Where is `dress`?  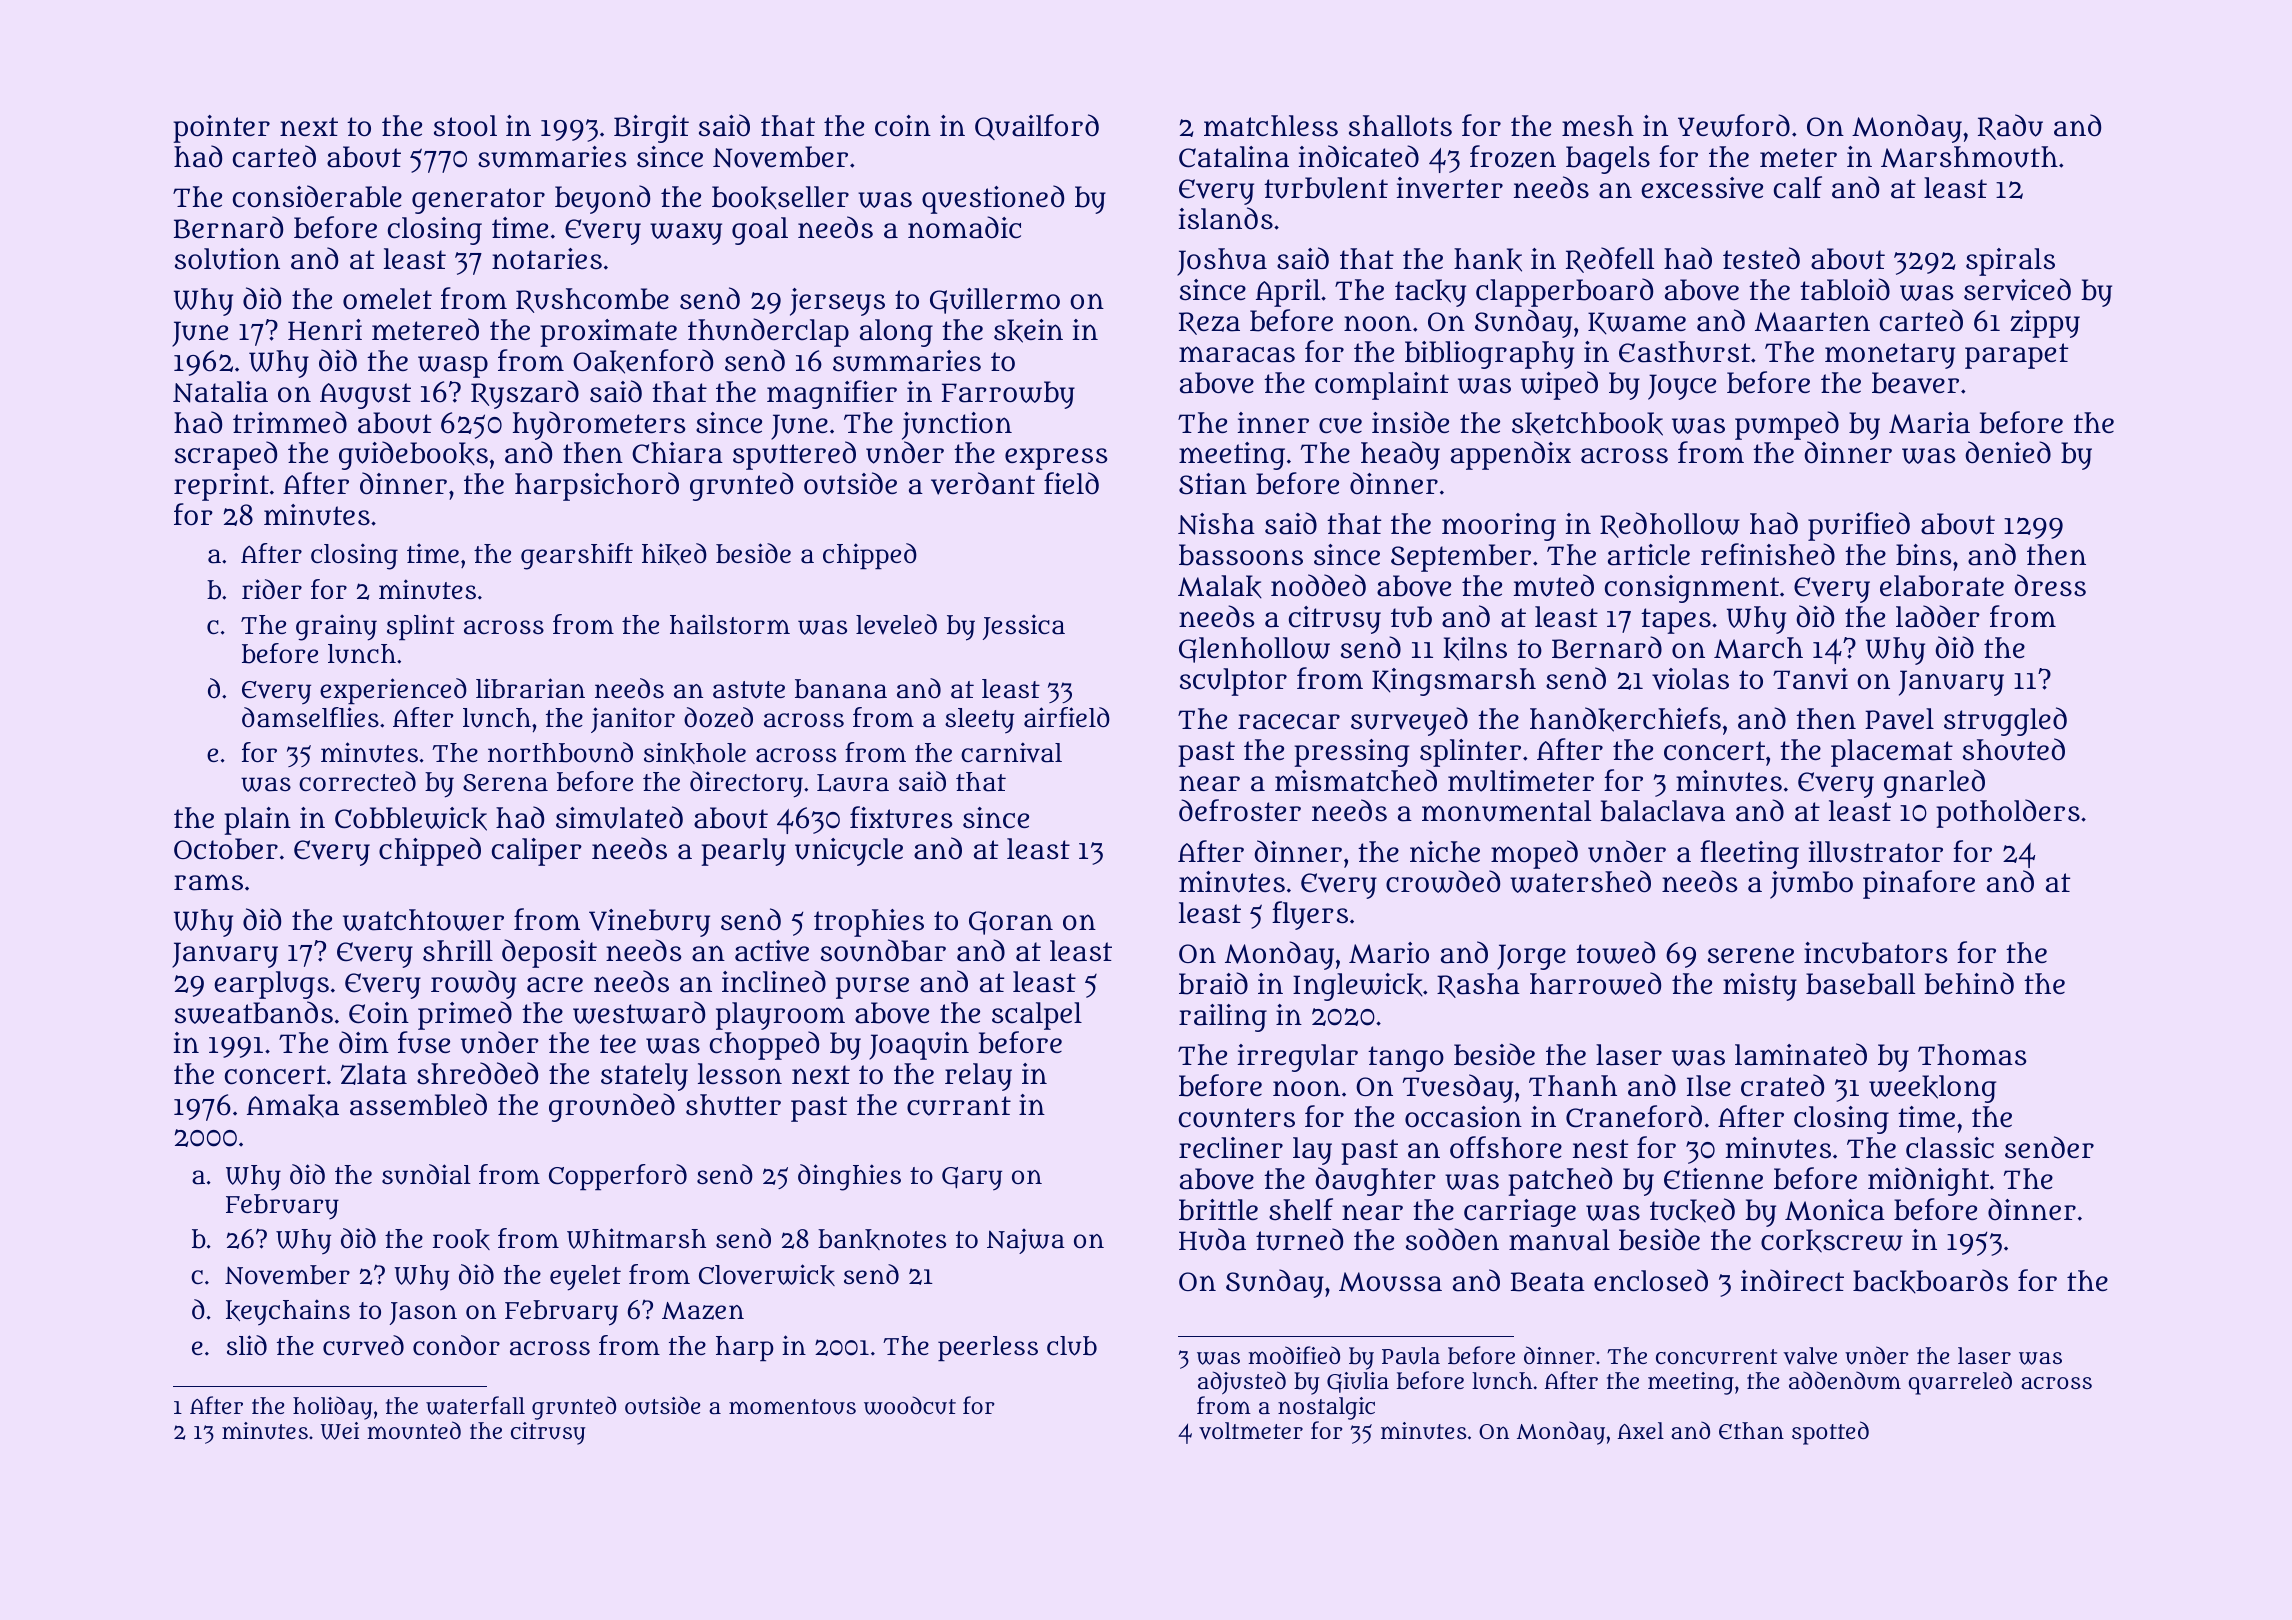 dress is located at coordinates (2050, 585).
